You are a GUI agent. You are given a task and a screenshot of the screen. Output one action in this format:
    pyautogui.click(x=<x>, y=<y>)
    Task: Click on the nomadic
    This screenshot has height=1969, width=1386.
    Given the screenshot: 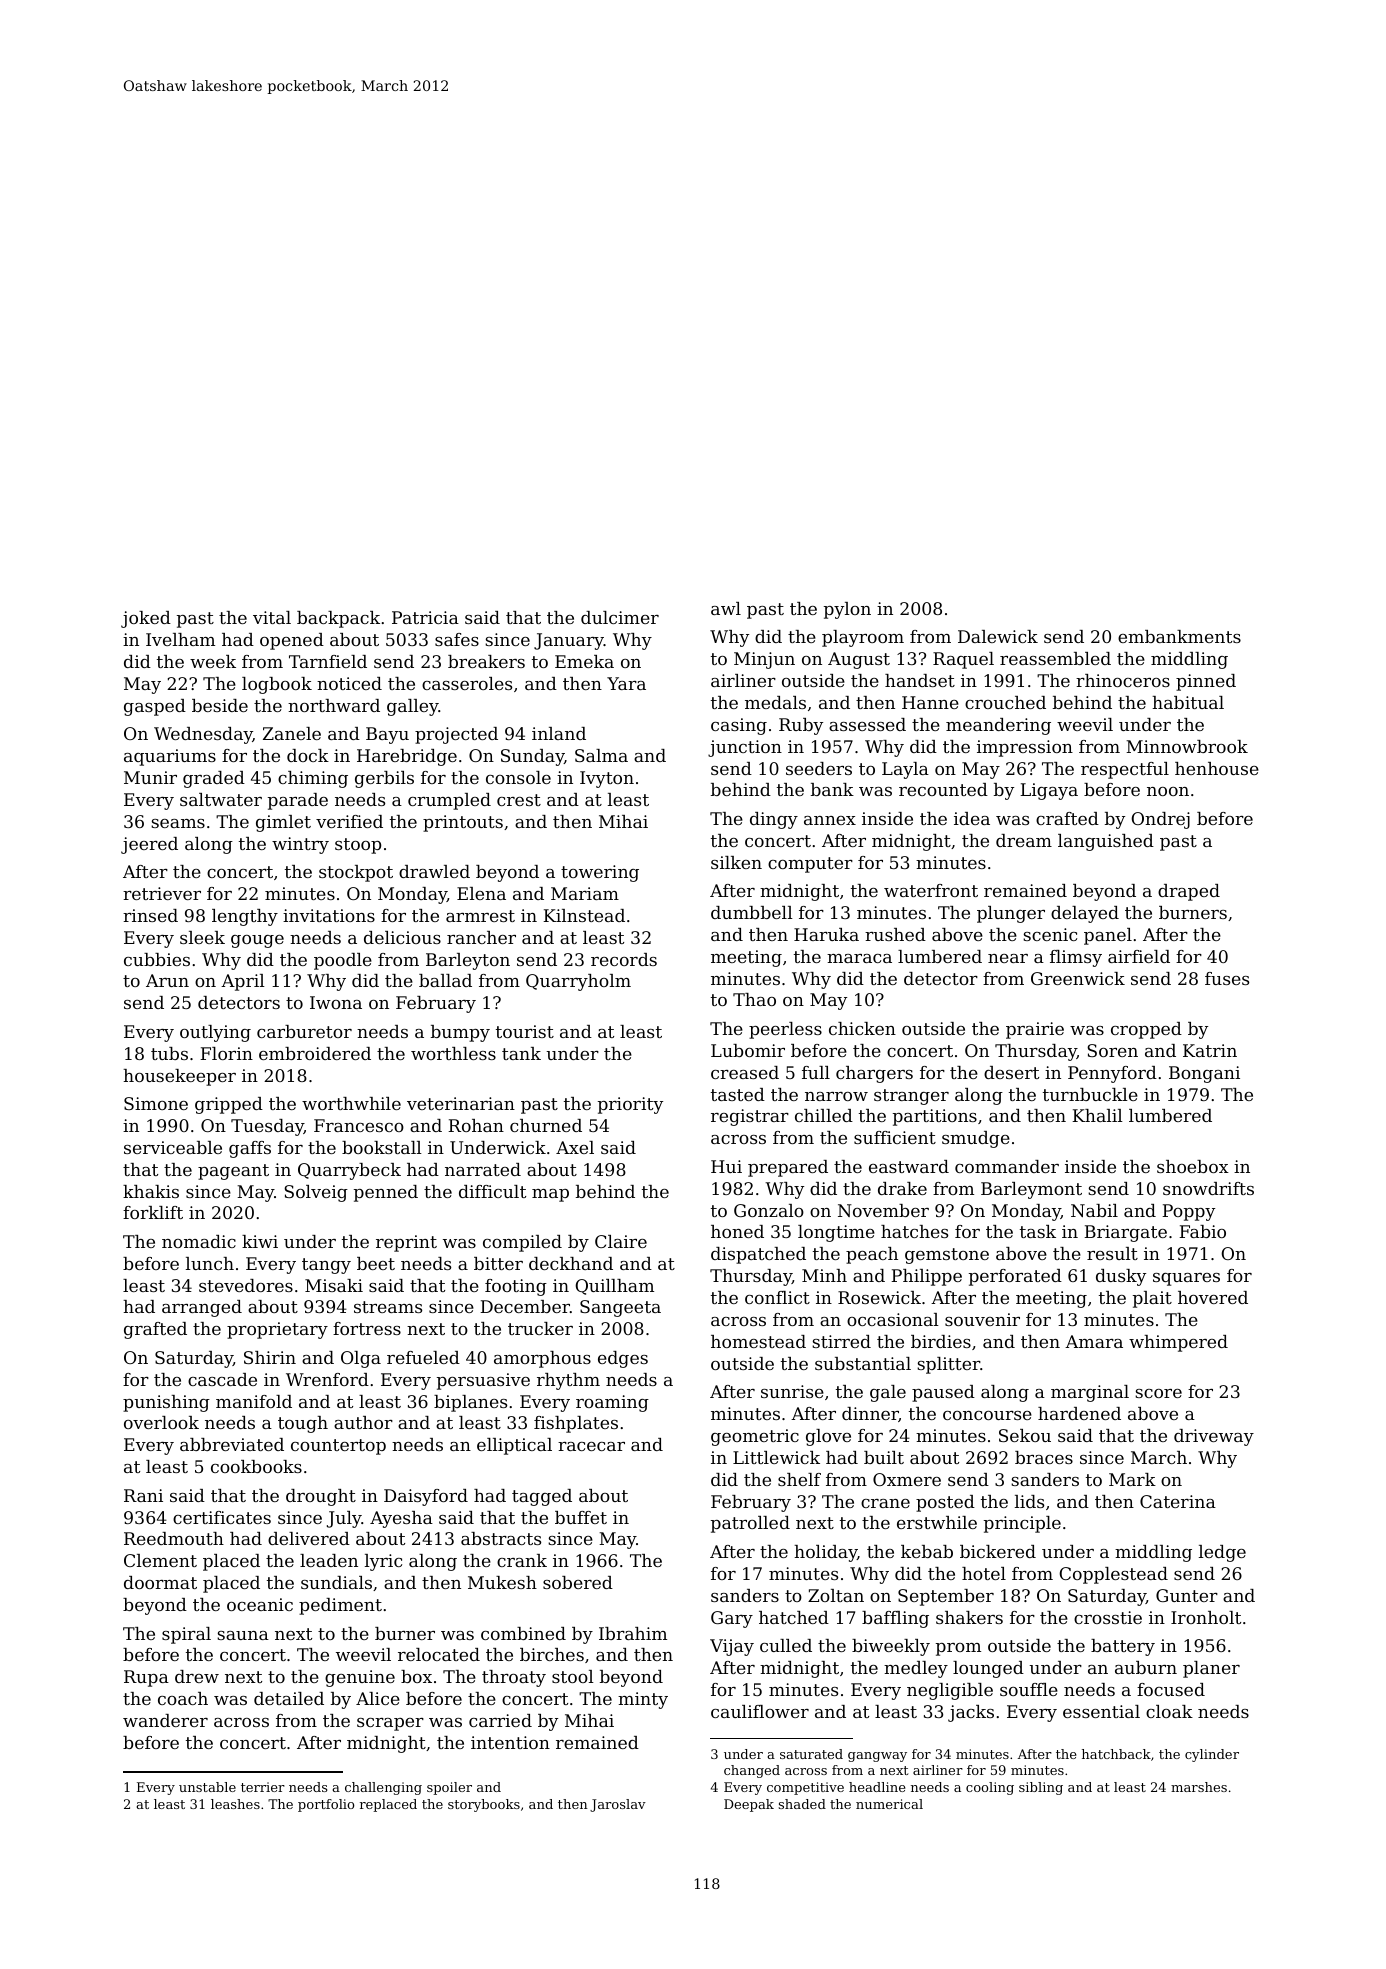 What is the action you would take?
    pyautogui.click(x=199, y=1241)
